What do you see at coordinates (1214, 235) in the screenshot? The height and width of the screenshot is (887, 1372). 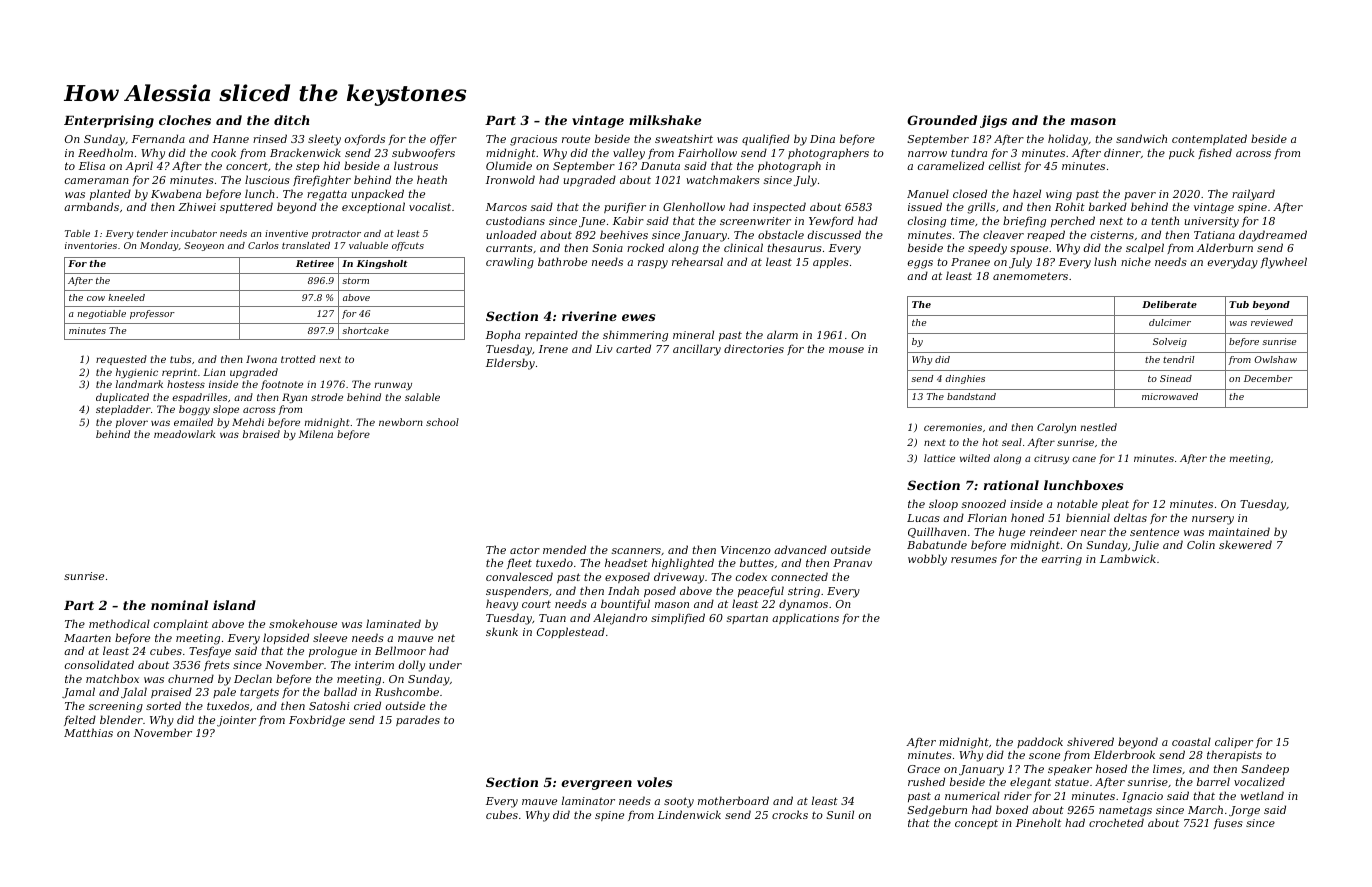 I see `Tatiana` at bounding box center [1214, 235].
